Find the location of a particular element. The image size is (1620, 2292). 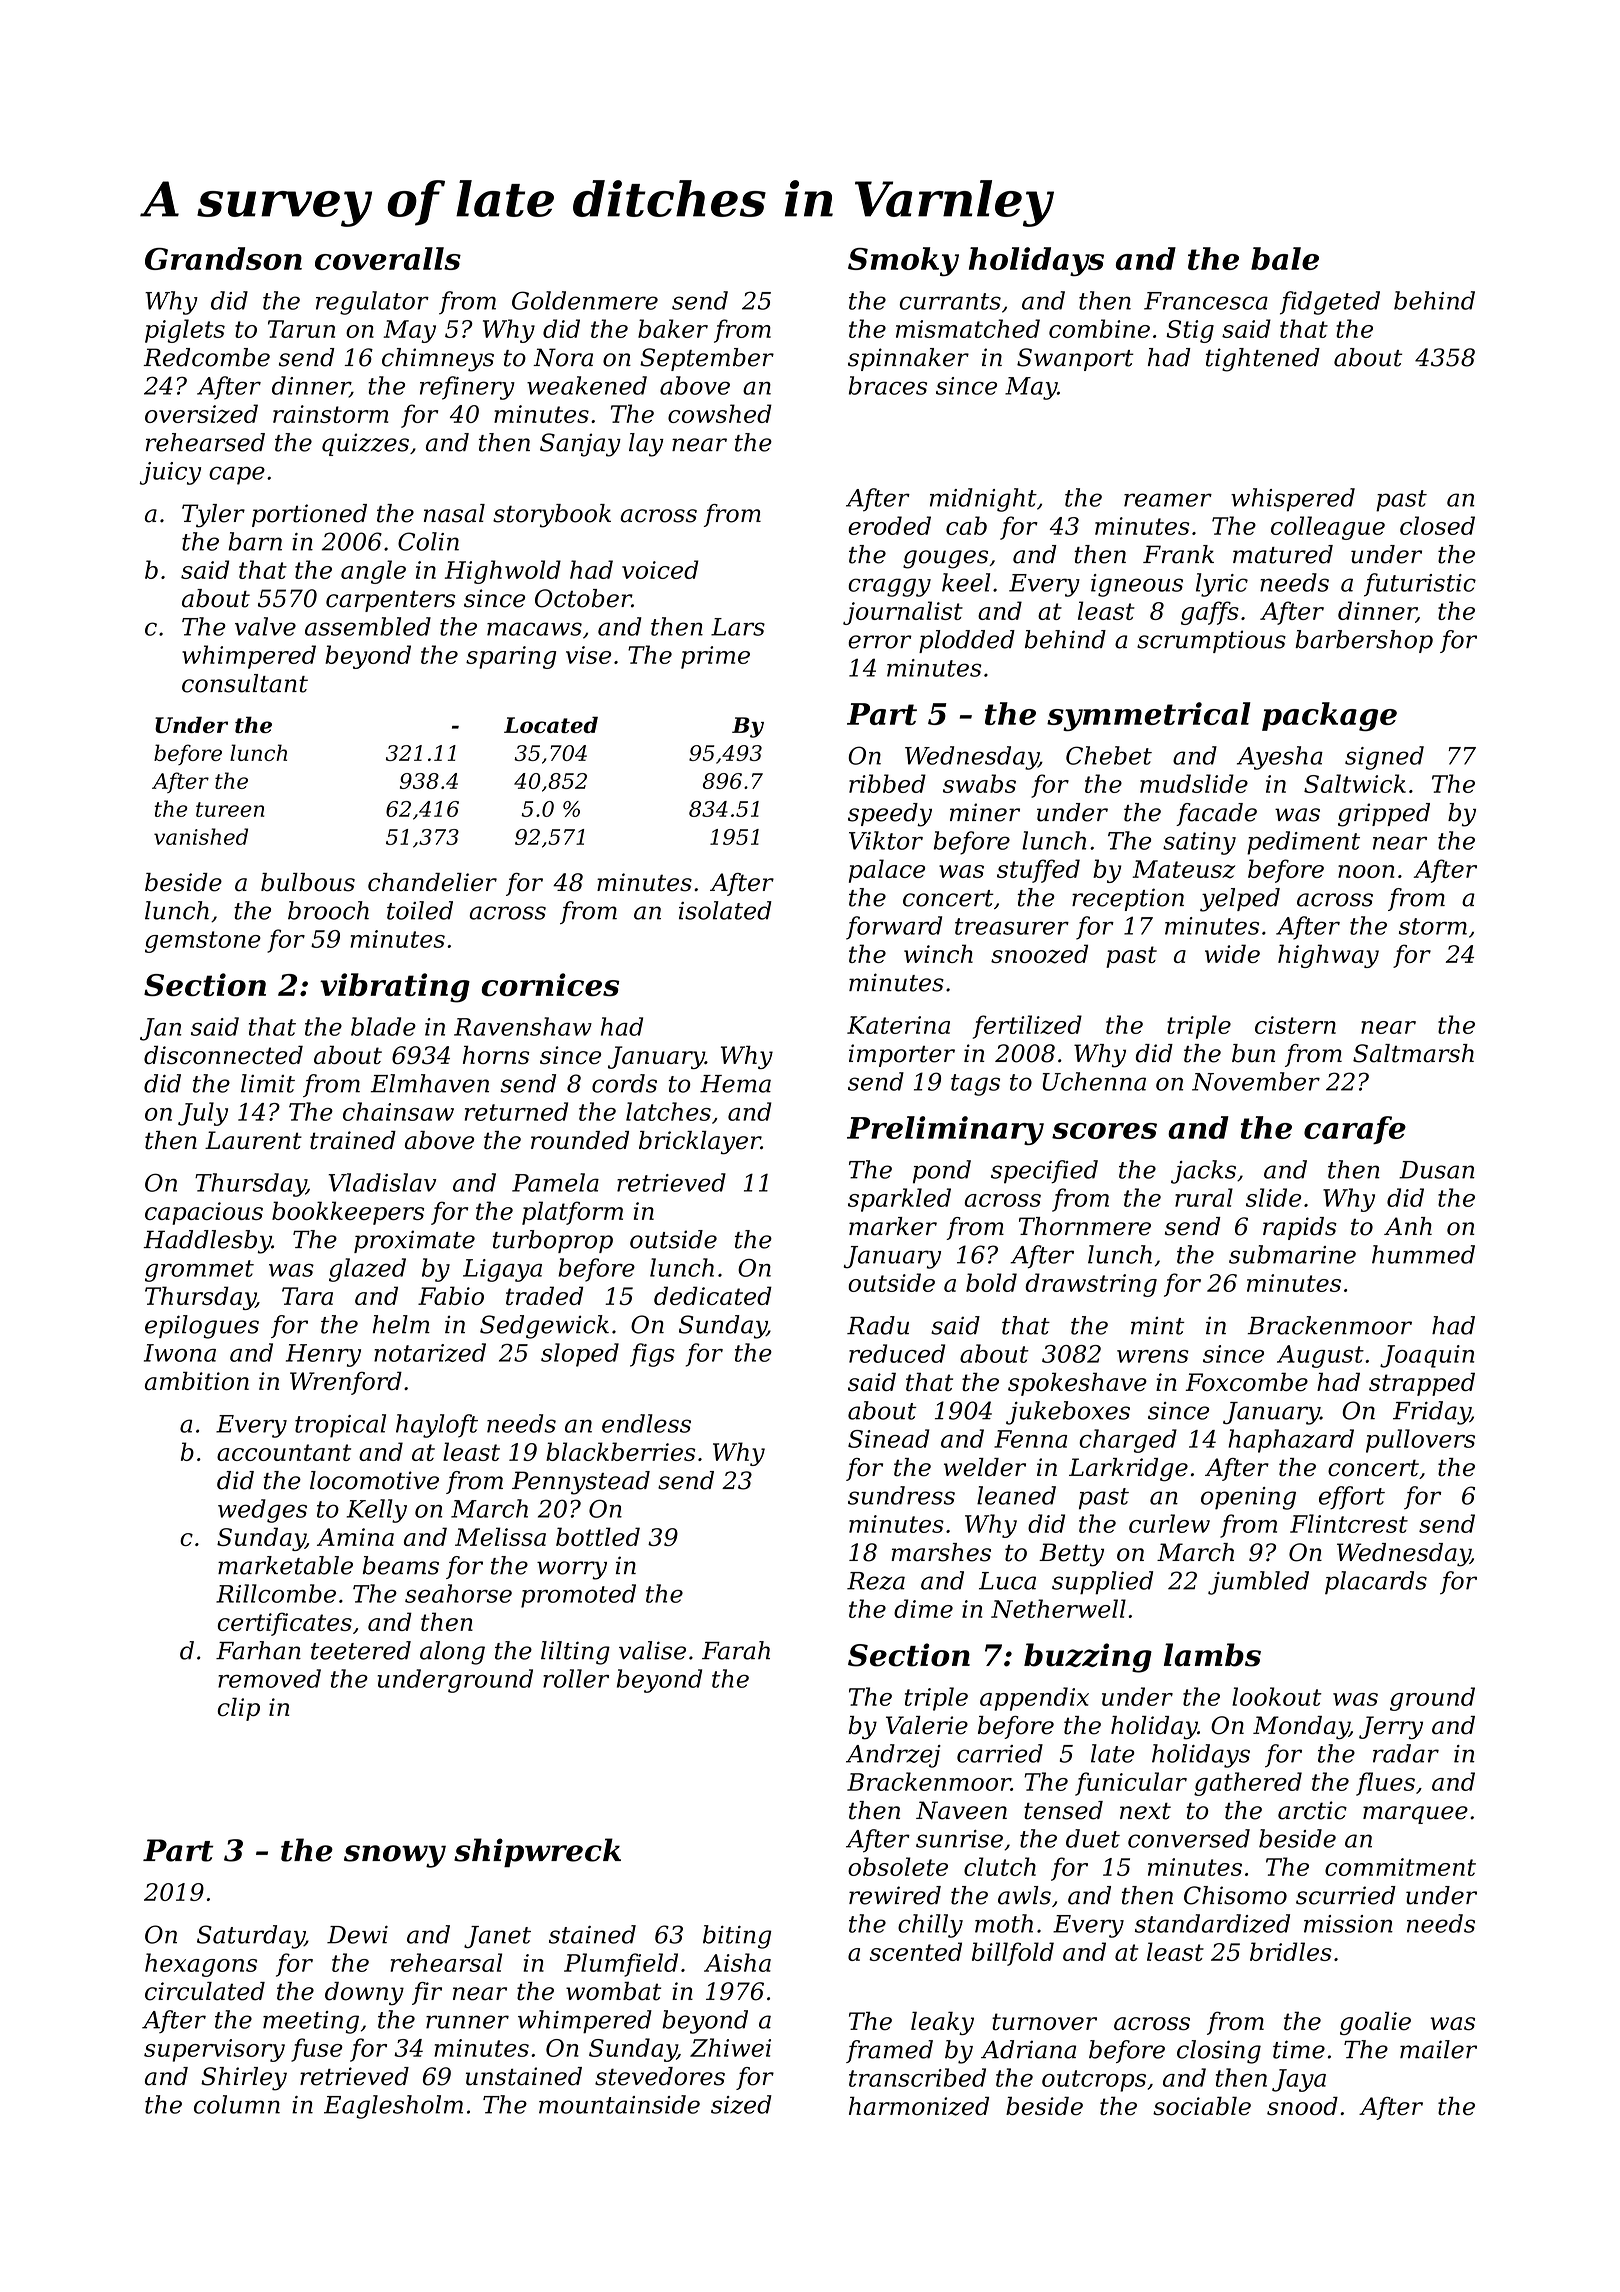

platform is located at coordinates (572, 1213).
